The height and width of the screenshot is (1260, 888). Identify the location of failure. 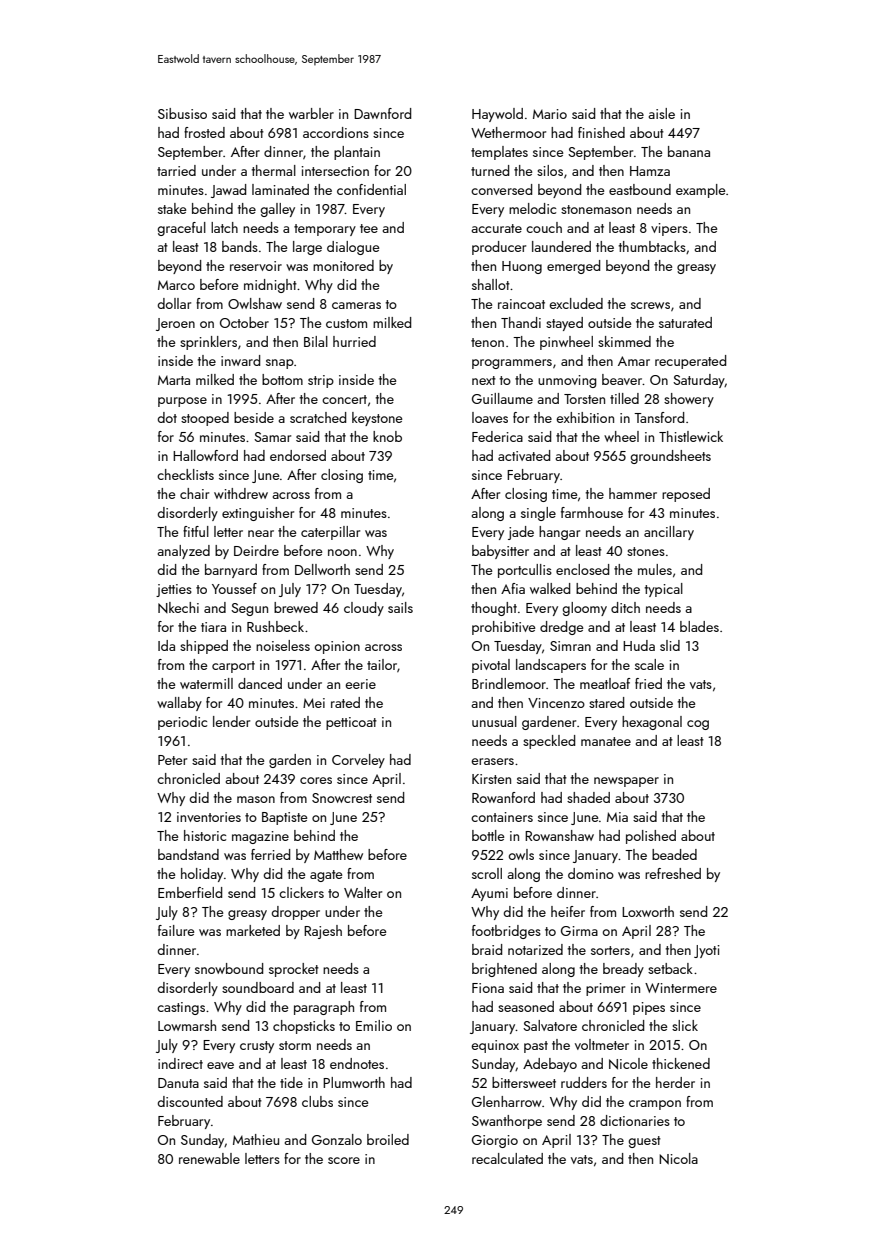
(176, 930).
